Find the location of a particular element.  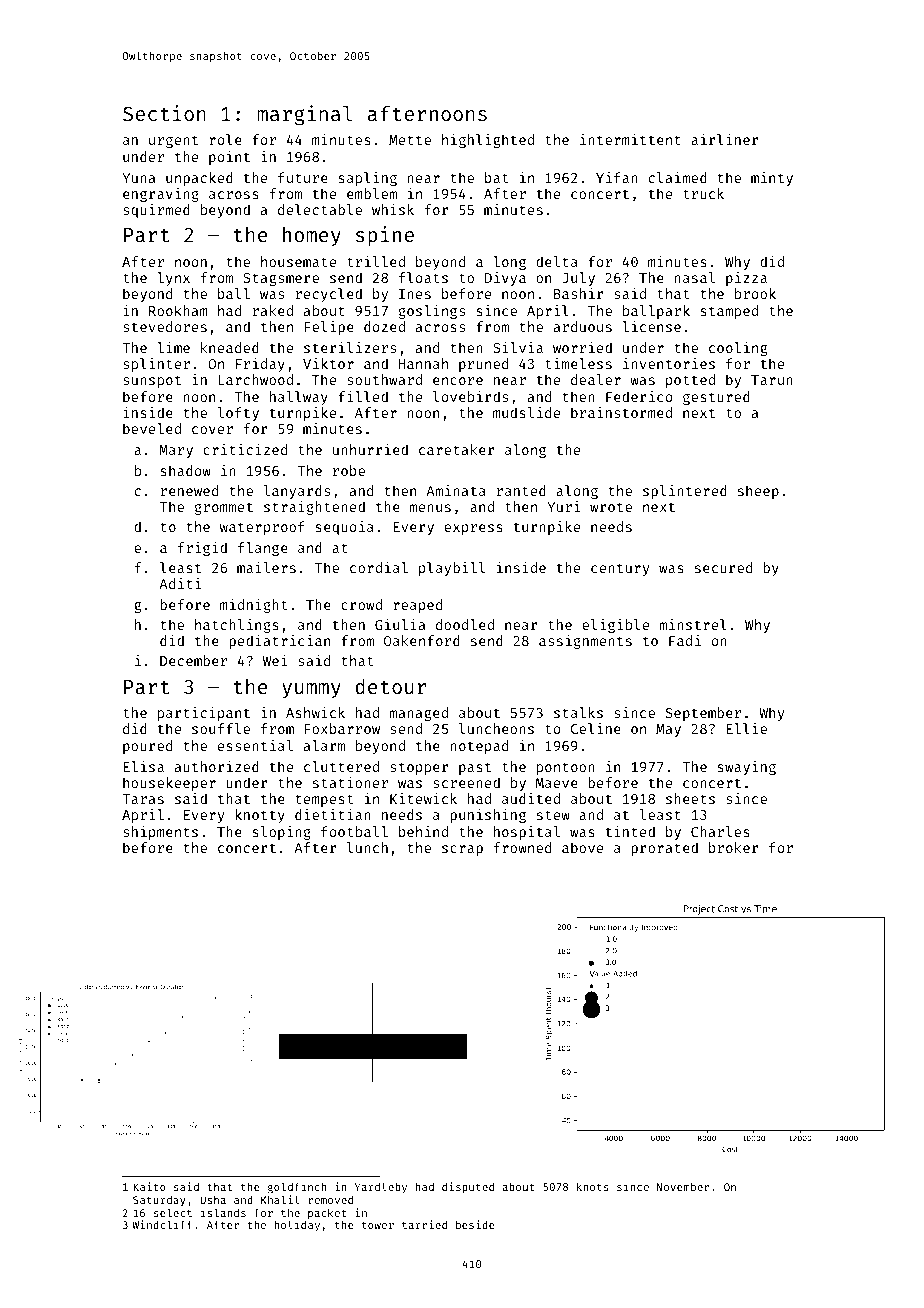

disputed is located at coordinates (468, 1187).
